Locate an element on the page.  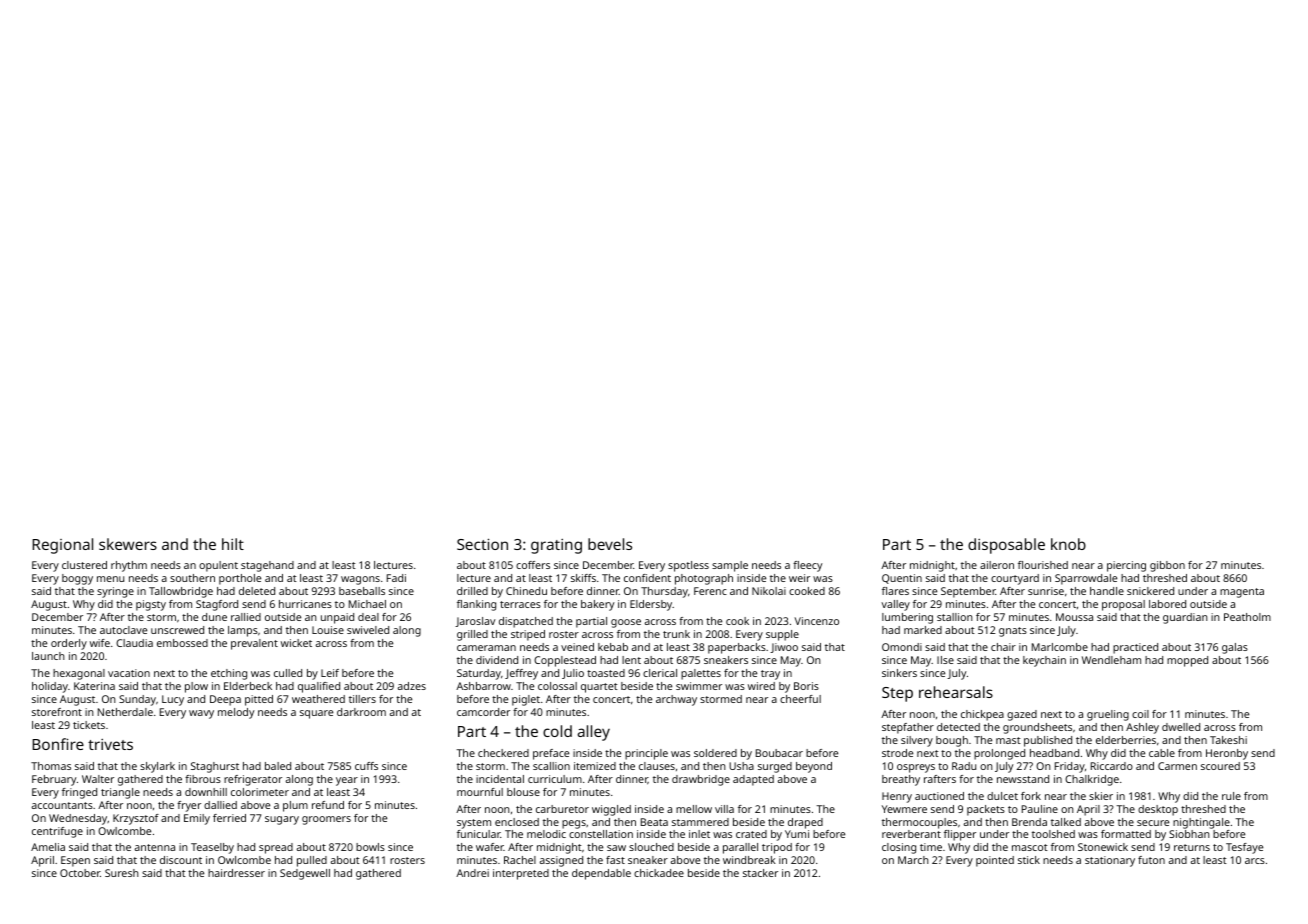
tripod is located at coordinates (777, 848).
